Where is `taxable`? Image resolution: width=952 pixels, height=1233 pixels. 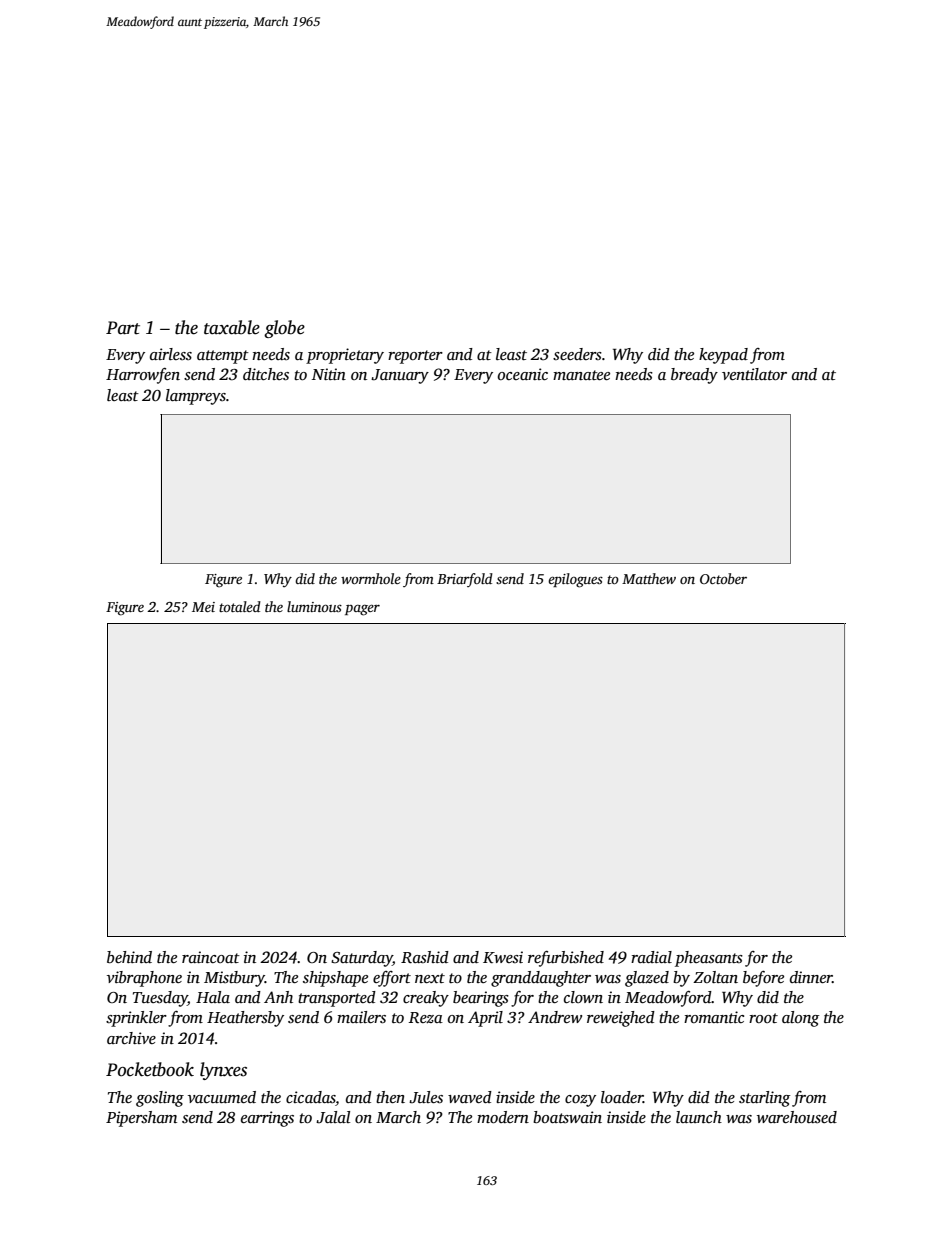
taxable is located at coordinates (232, 327).
